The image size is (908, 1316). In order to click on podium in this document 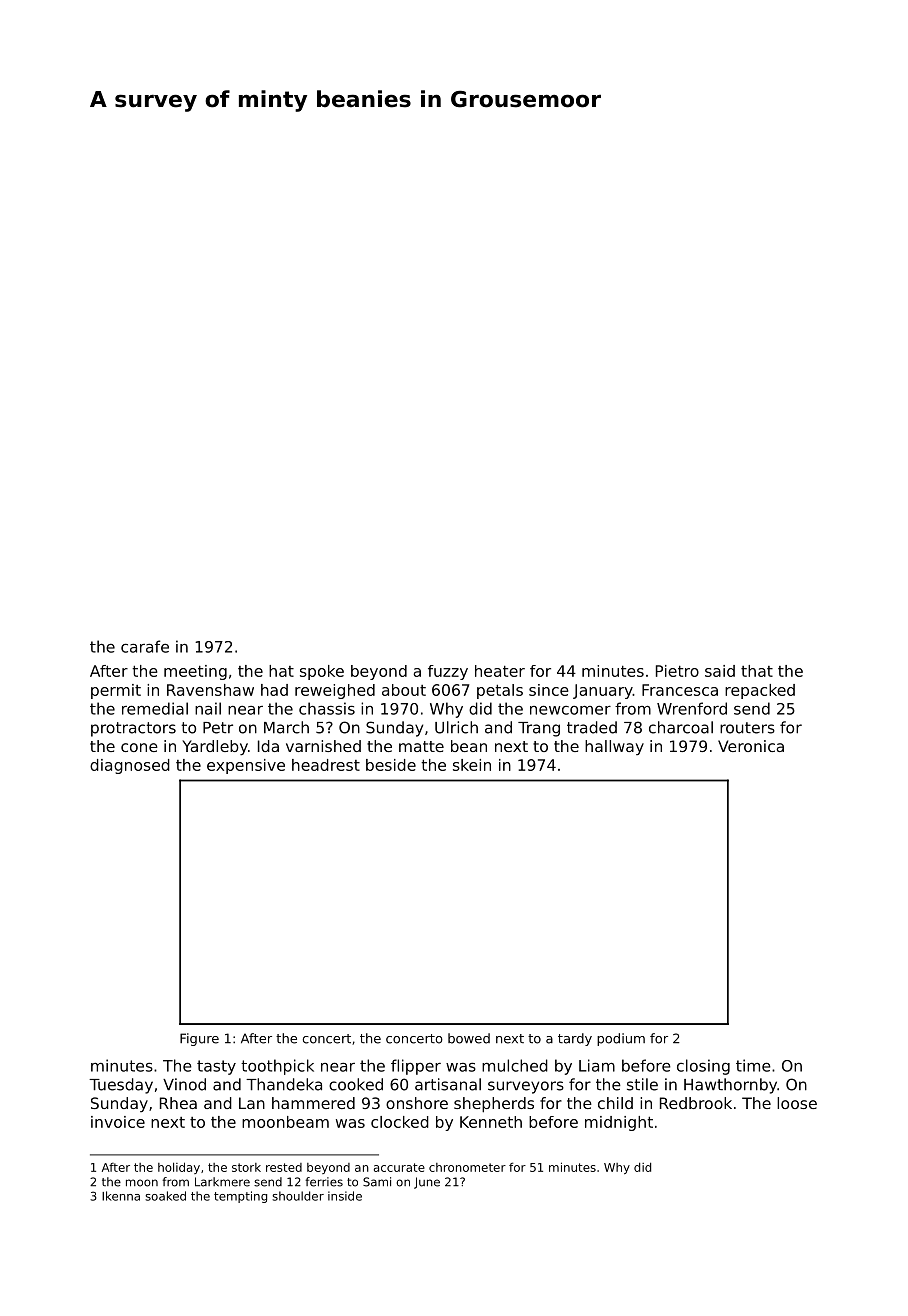, I will do `click(621, 1039)`.
